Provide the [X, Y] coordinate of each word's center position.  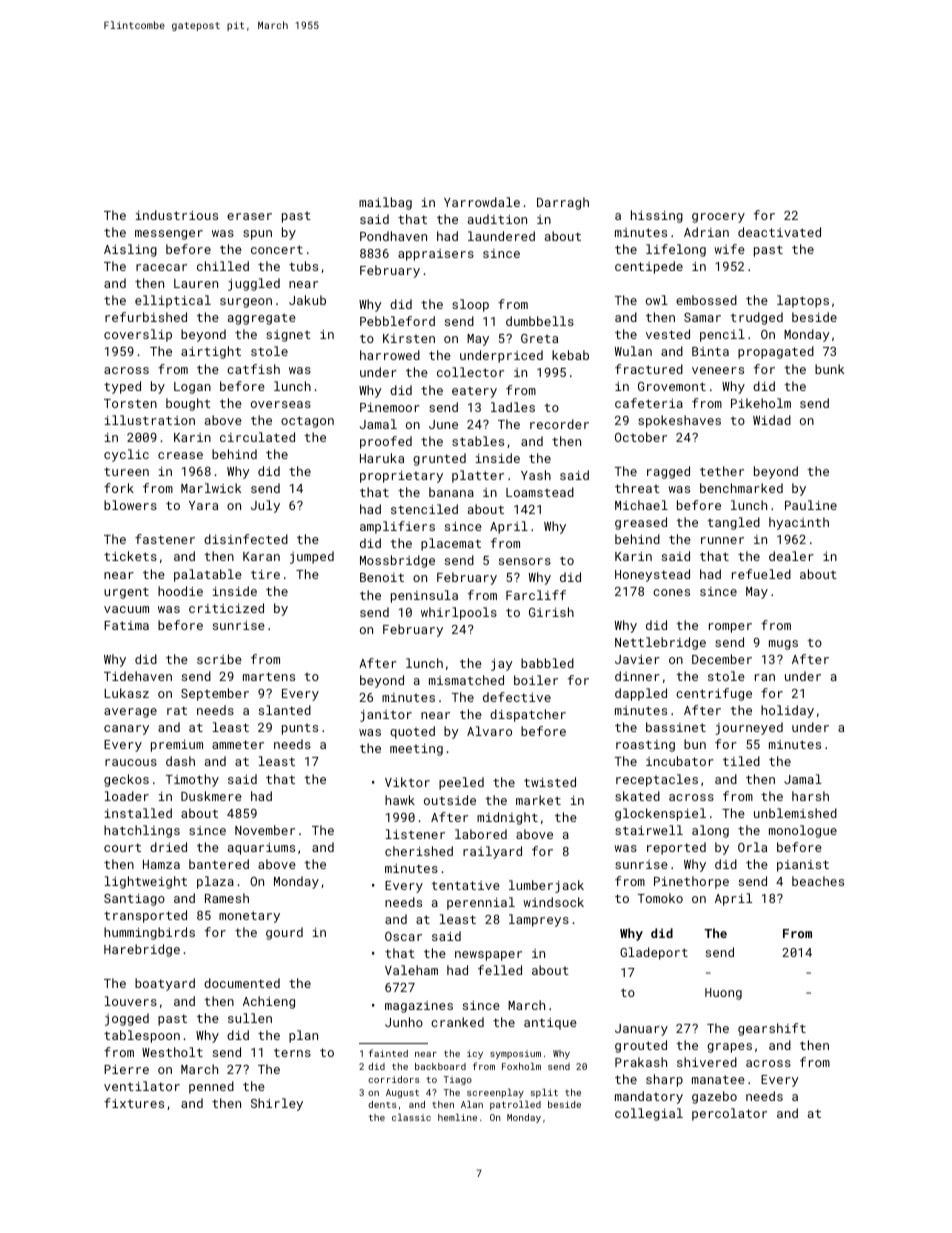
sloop [470, 305]
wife [729, 249]
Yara [203, 505]
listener [415, 834]
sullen [250, 1018]
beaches [818, 881]
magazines [419, 1007]
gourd [284, 933]
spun [257, 235]
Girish [551, 612]
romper [730, 628]
